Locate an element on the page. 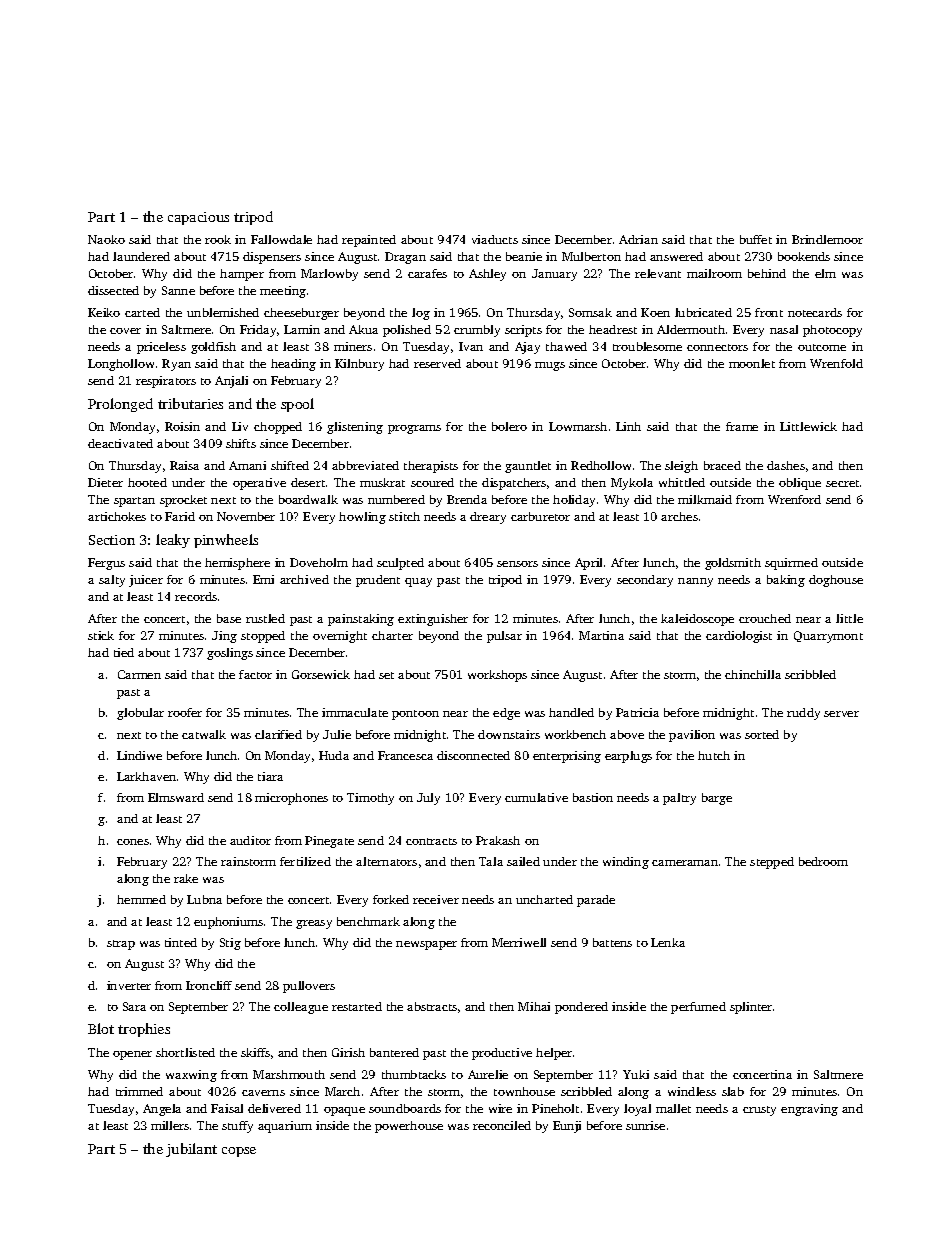  capacious is located at coordinates (198, 218).
